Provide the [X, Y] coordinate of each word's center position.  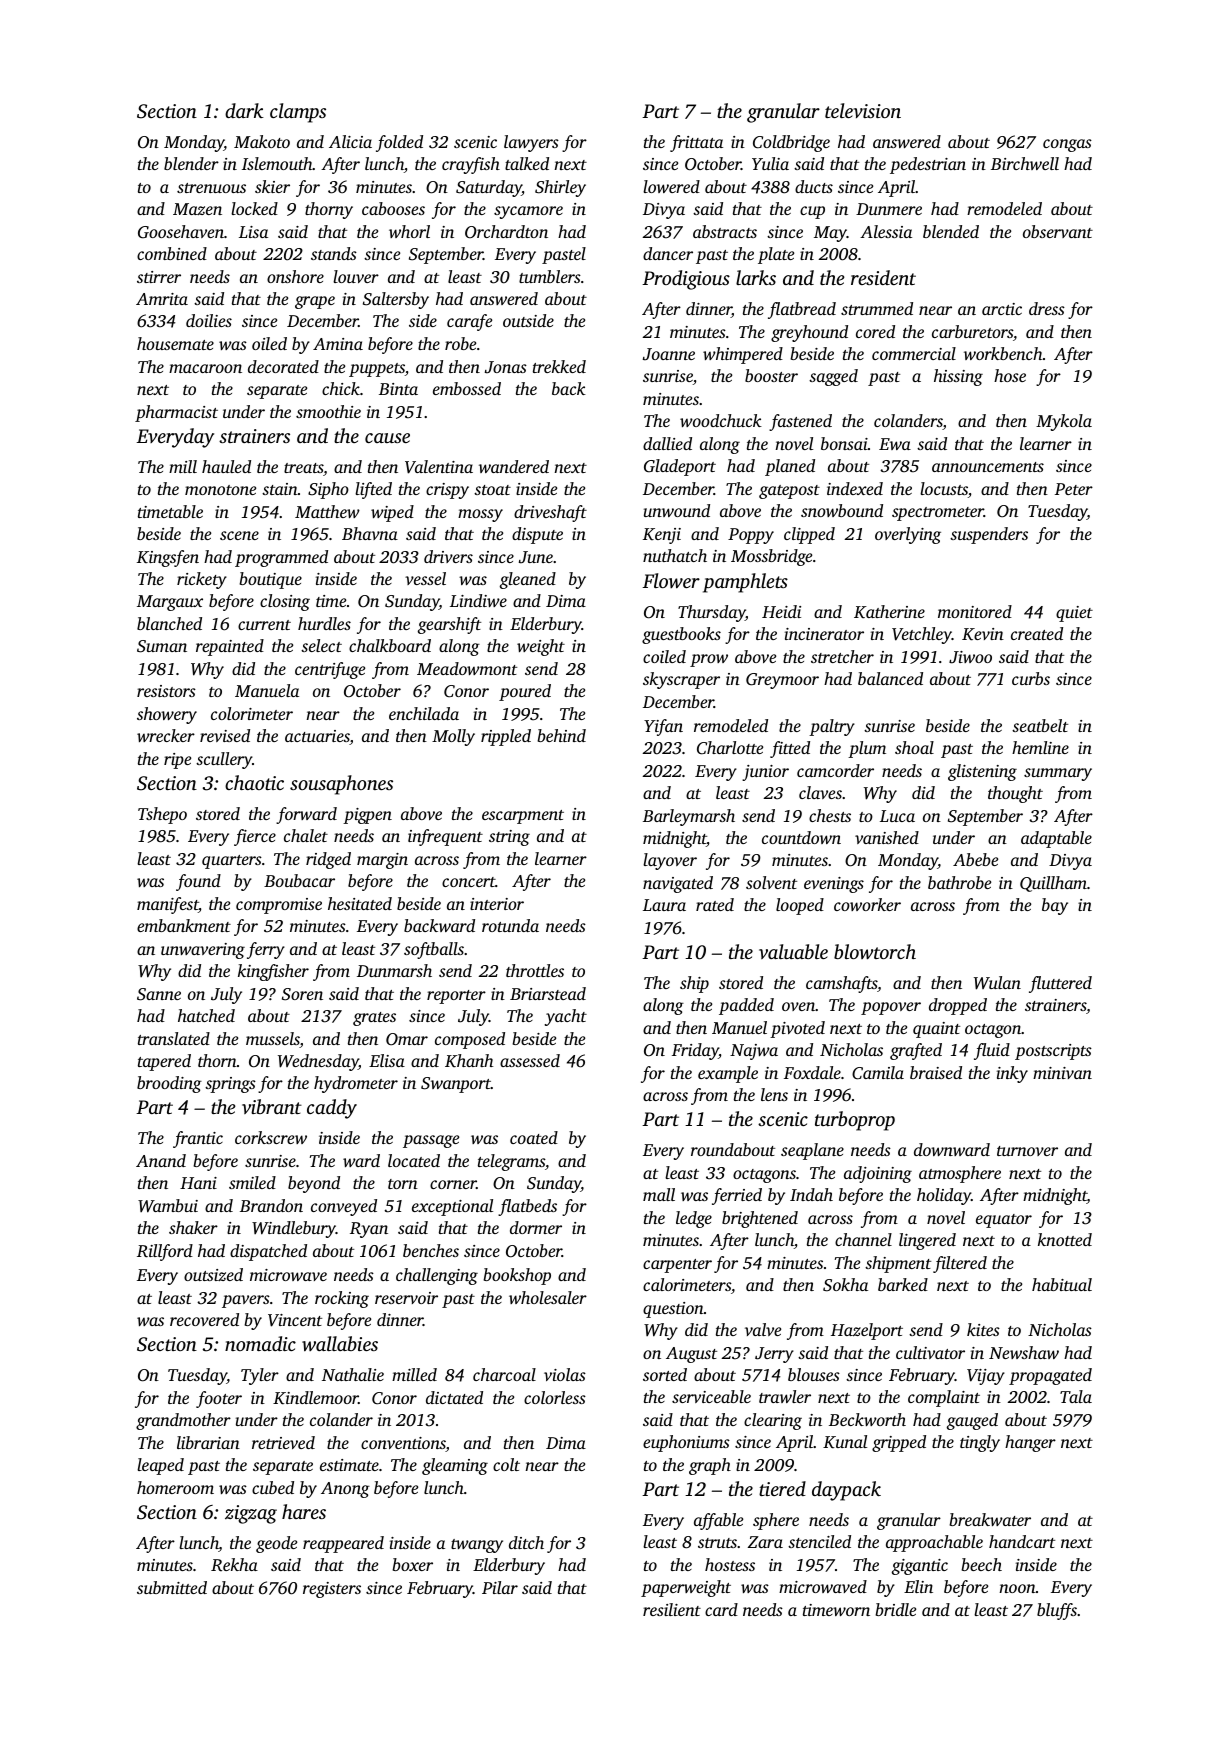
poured [525, 692]
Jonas [506, 367]
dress [1047, 308]
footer [219, 1399]
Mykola [1064, 422]
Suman [162, 646]
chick [341, 388]
